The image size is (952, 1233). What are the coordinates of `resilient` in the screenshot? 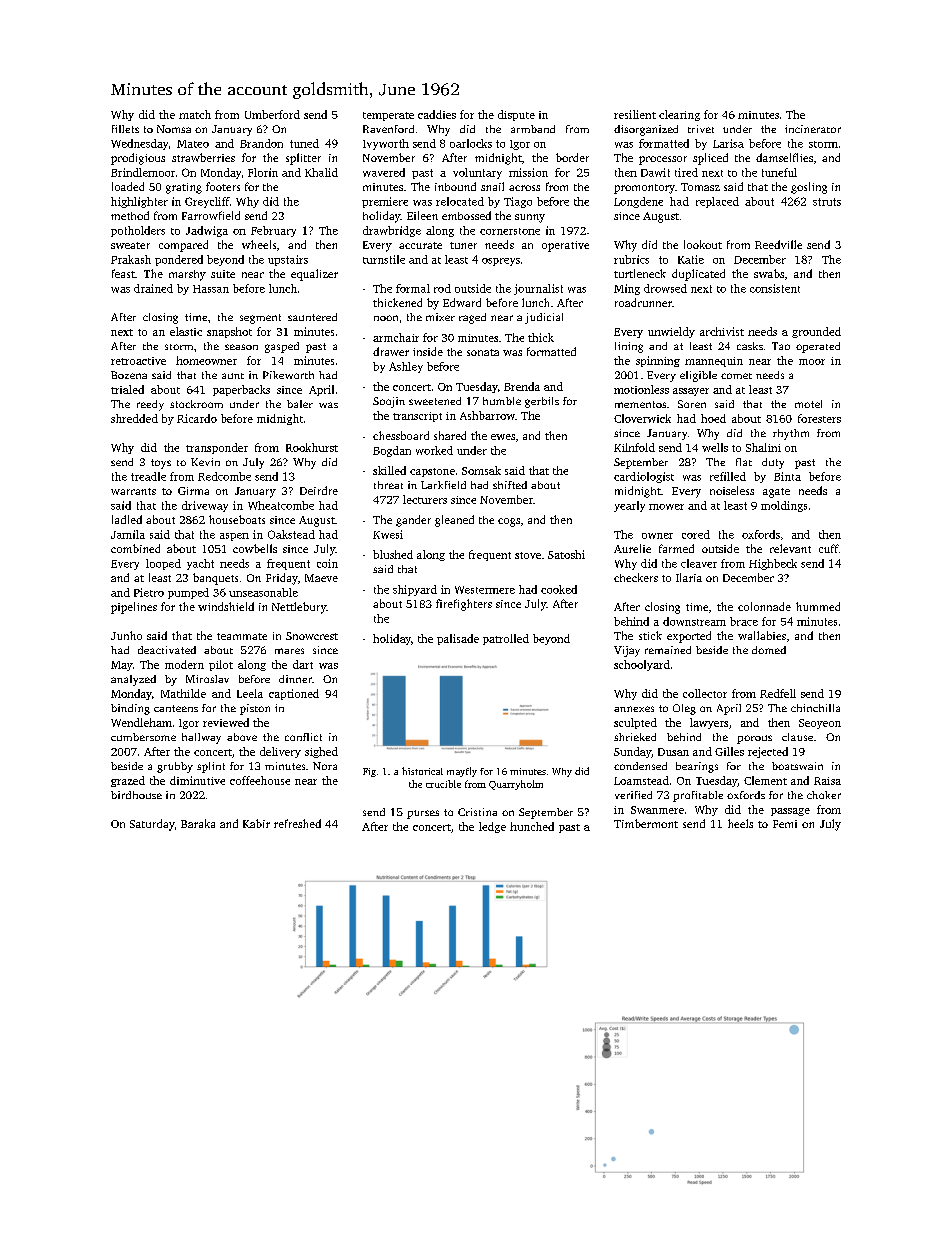 It's located at (635, 114).
